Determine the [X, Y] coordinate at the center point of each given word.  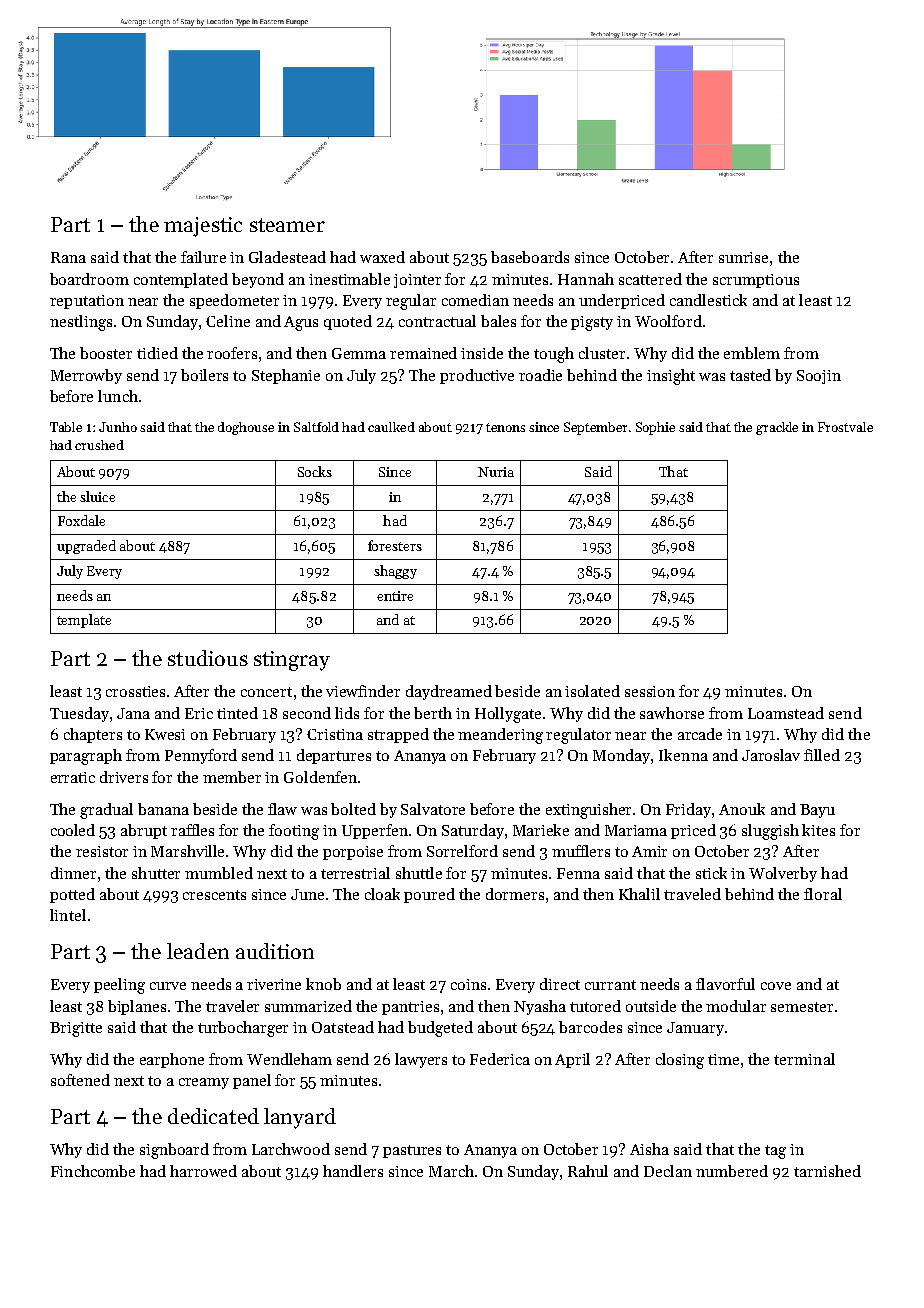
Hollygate [508, 715]
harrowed [203, 1171]
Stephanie [286, 376]
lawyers [421, 1060]
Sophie [655, 428]
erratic [73, 777]
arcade [700, 734]
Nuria [496, 472]
